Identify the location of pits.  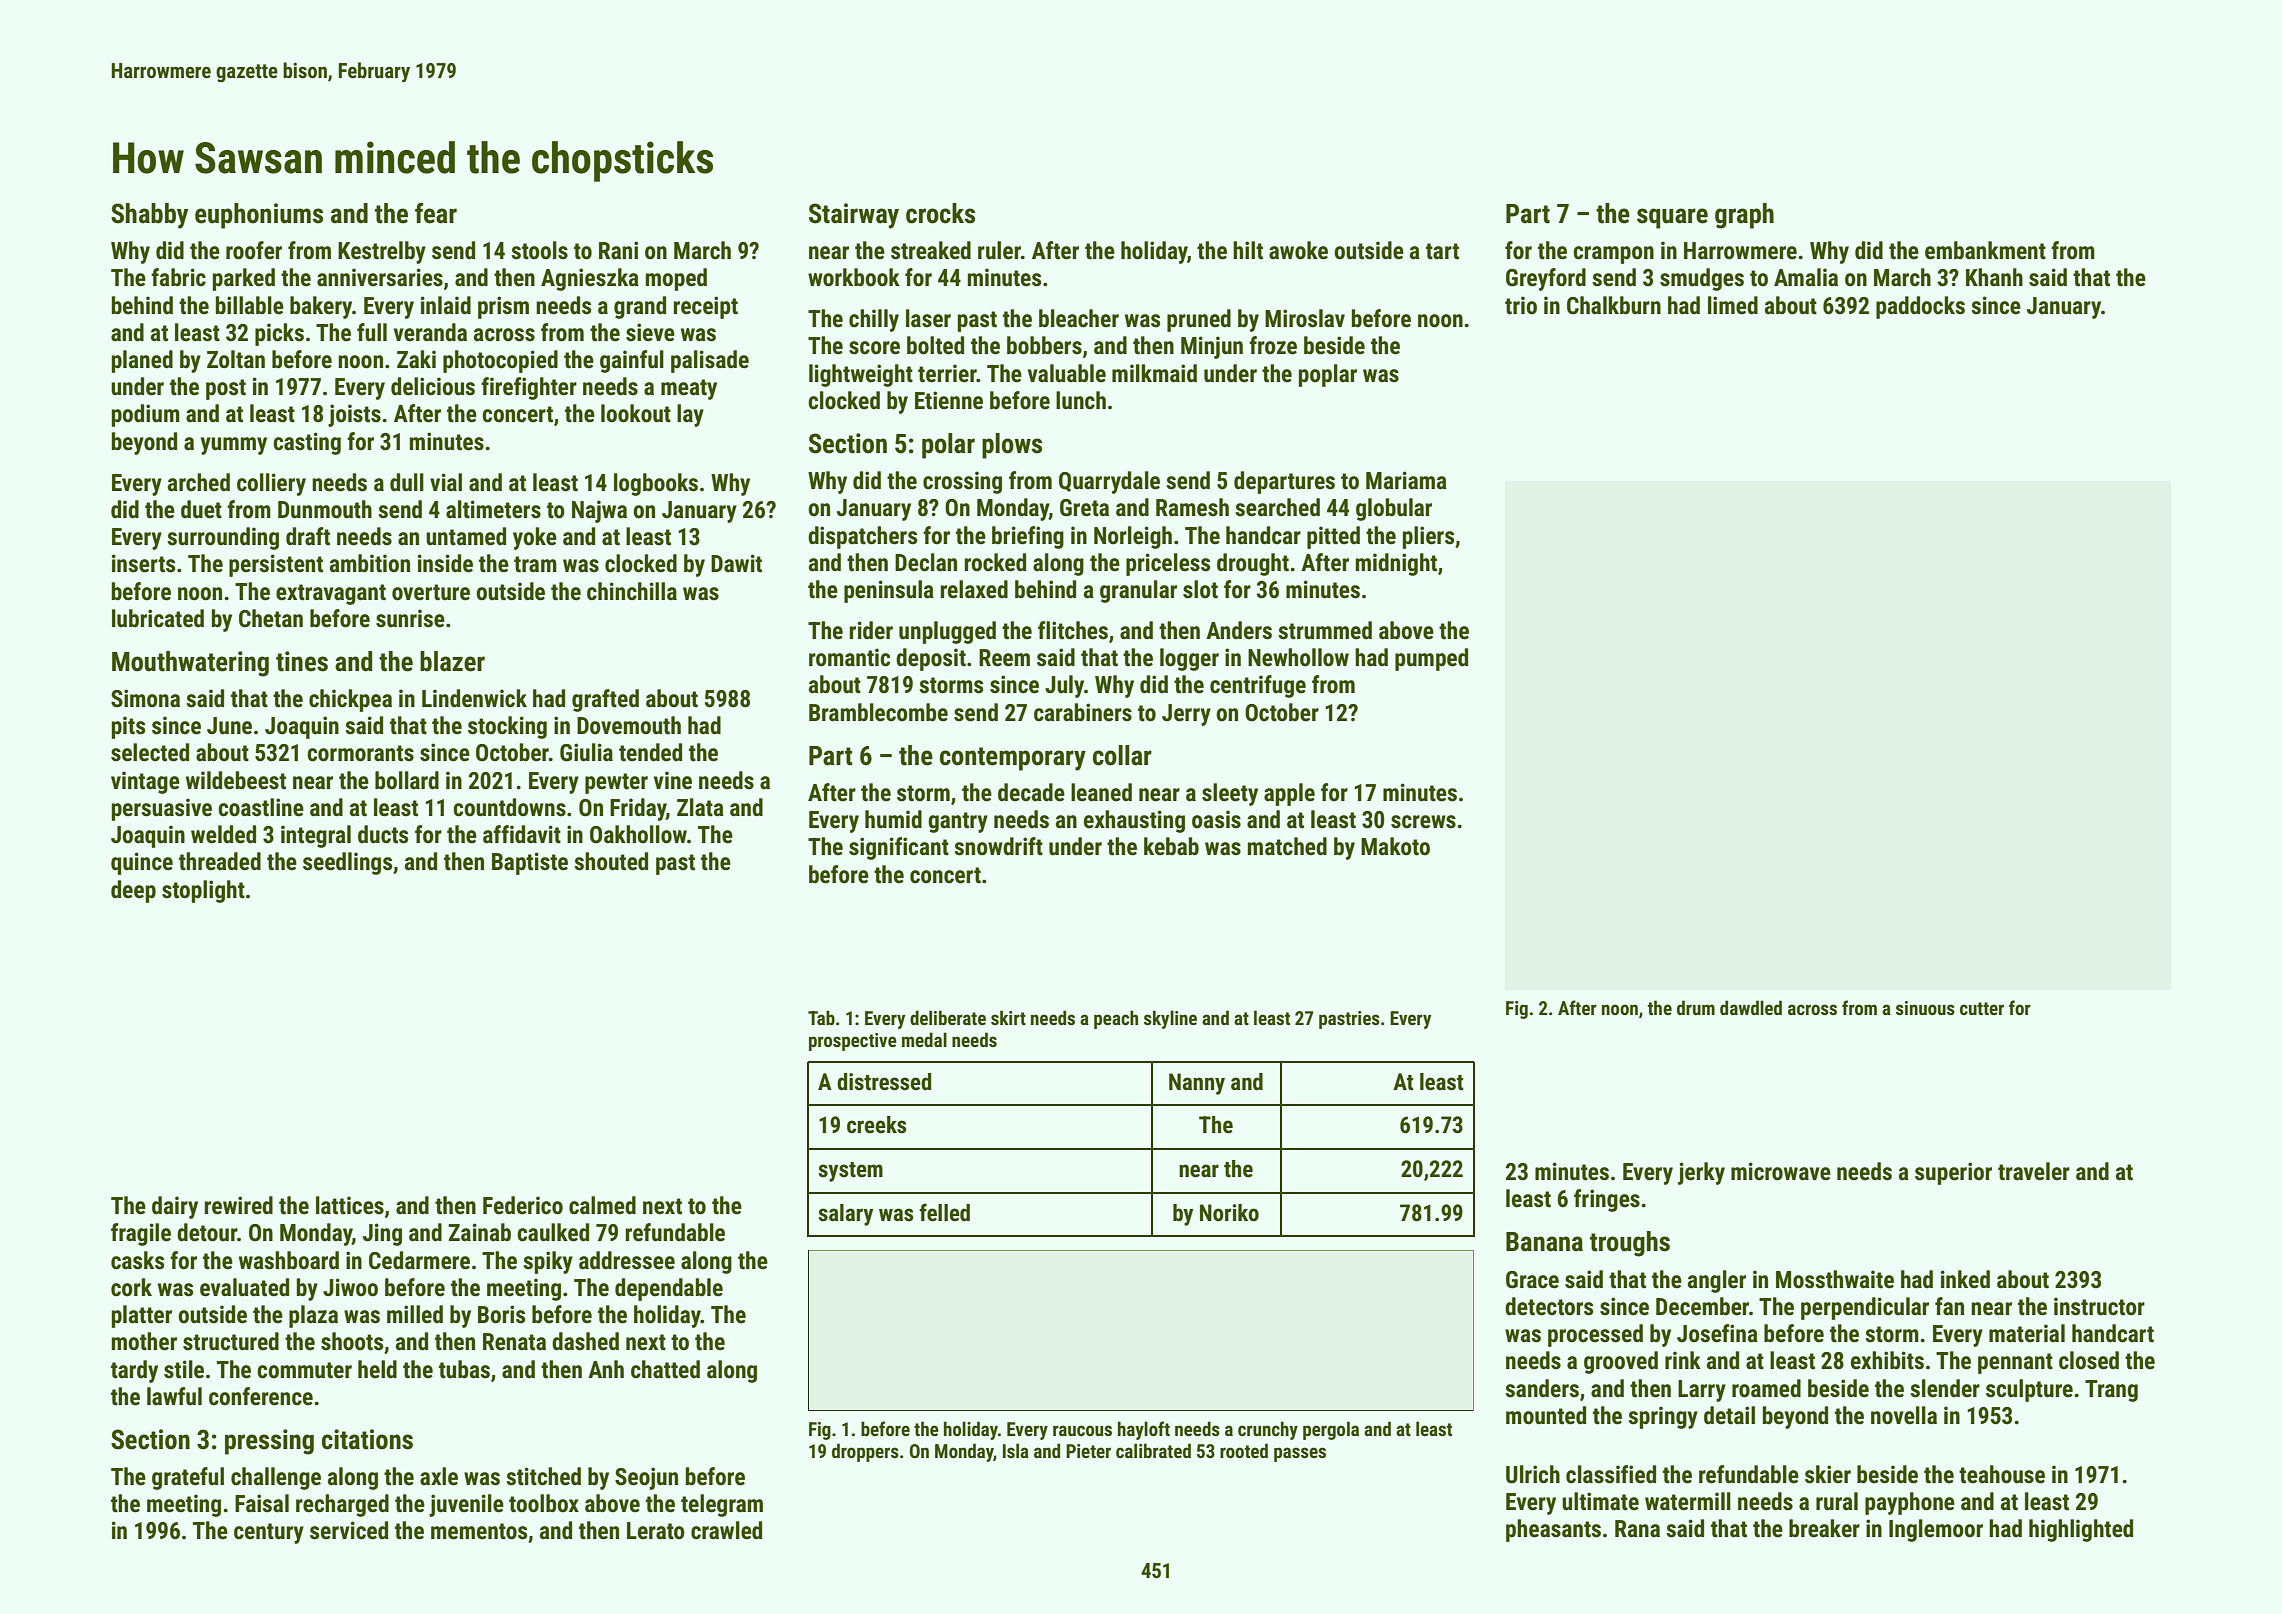
(128, 727).
